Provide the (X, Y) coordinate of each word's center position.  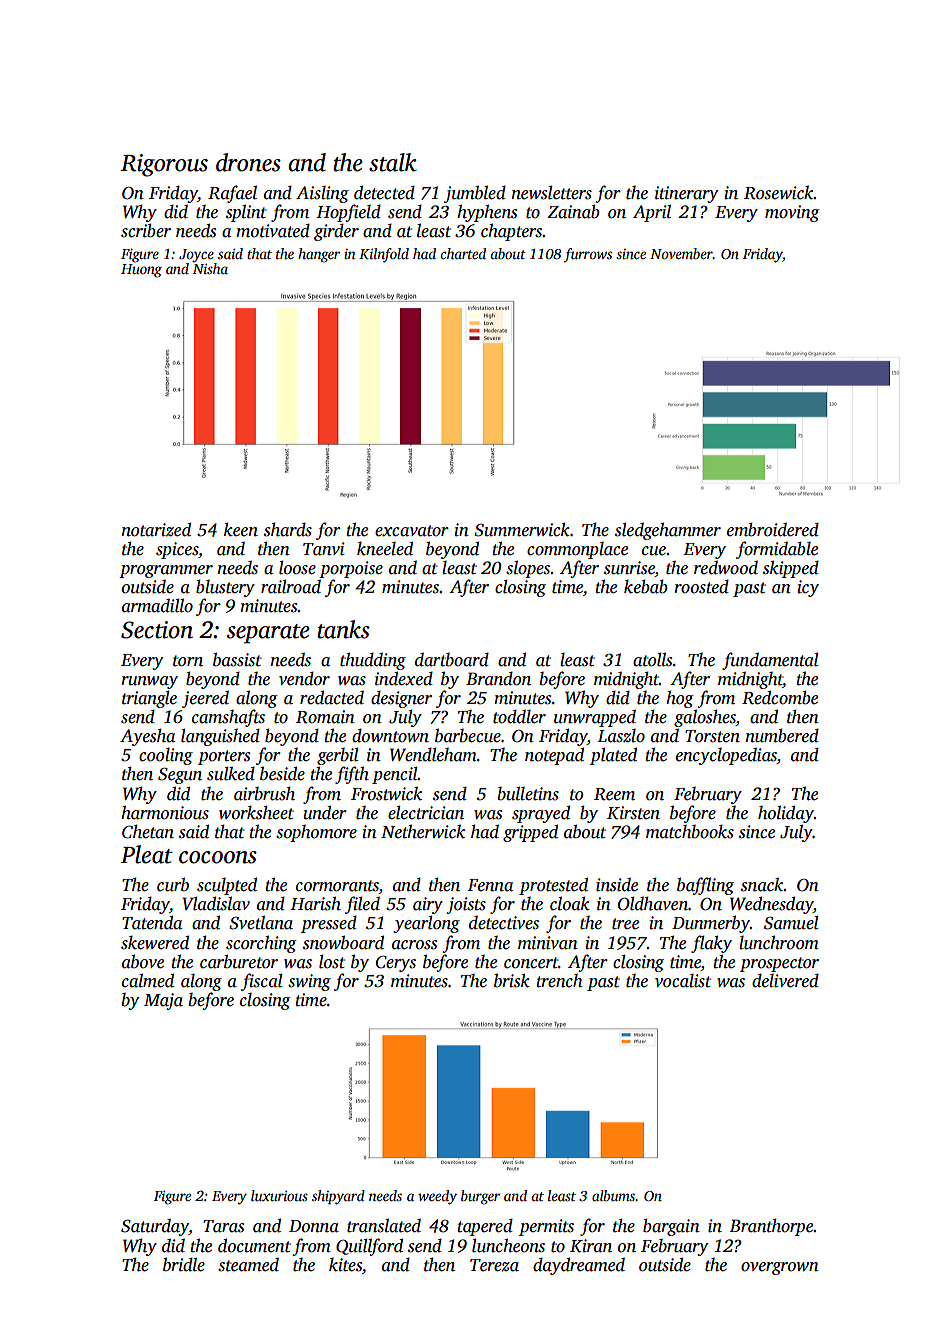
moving (792, 213)
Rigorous (164, 165)
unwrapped (595, 718)
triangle (149, 699)
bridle (184, 1264)
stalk (393, 162)
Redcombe (780, 697)
